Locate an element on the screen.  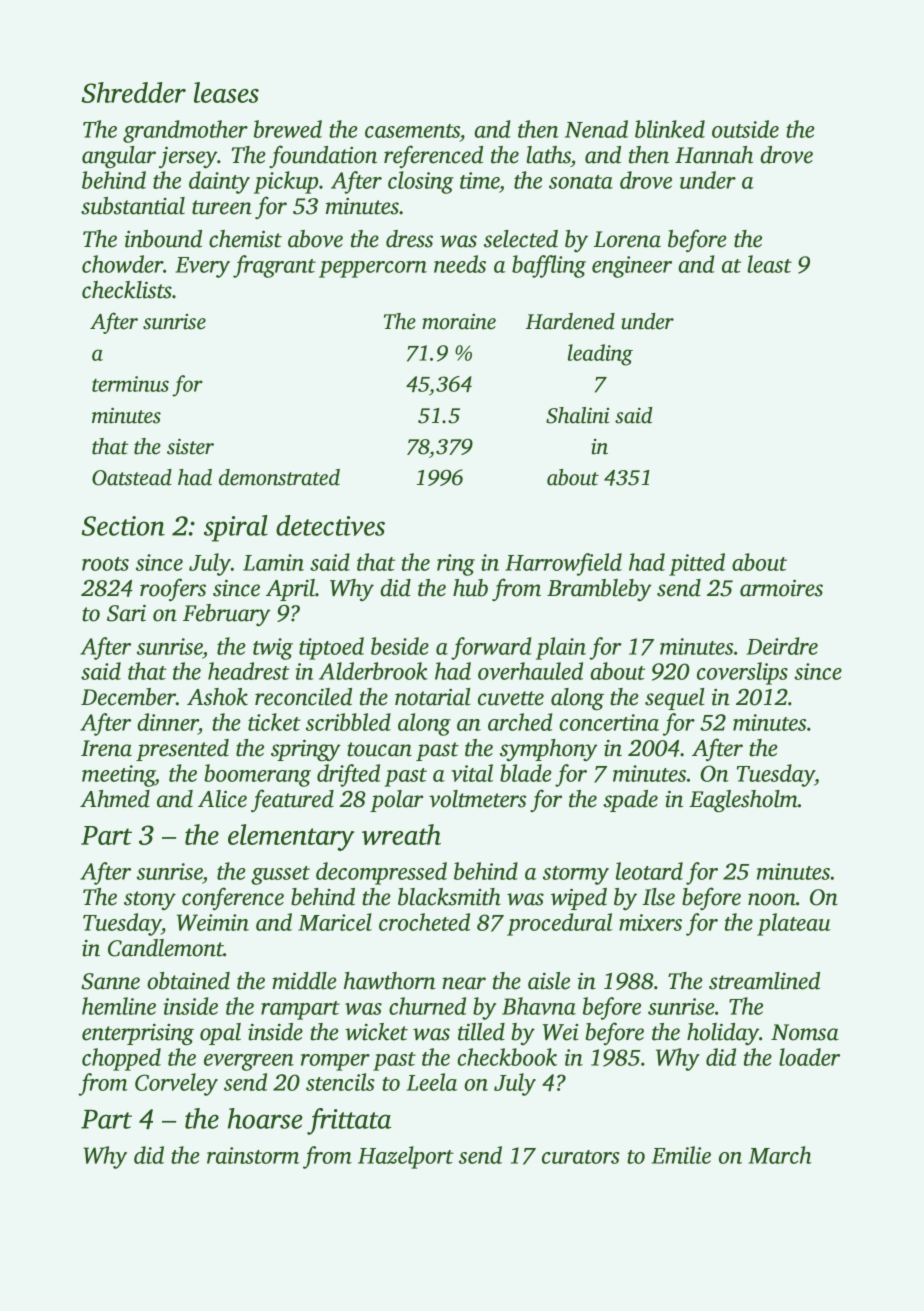
armoires is located at coordinates (781, 588).
